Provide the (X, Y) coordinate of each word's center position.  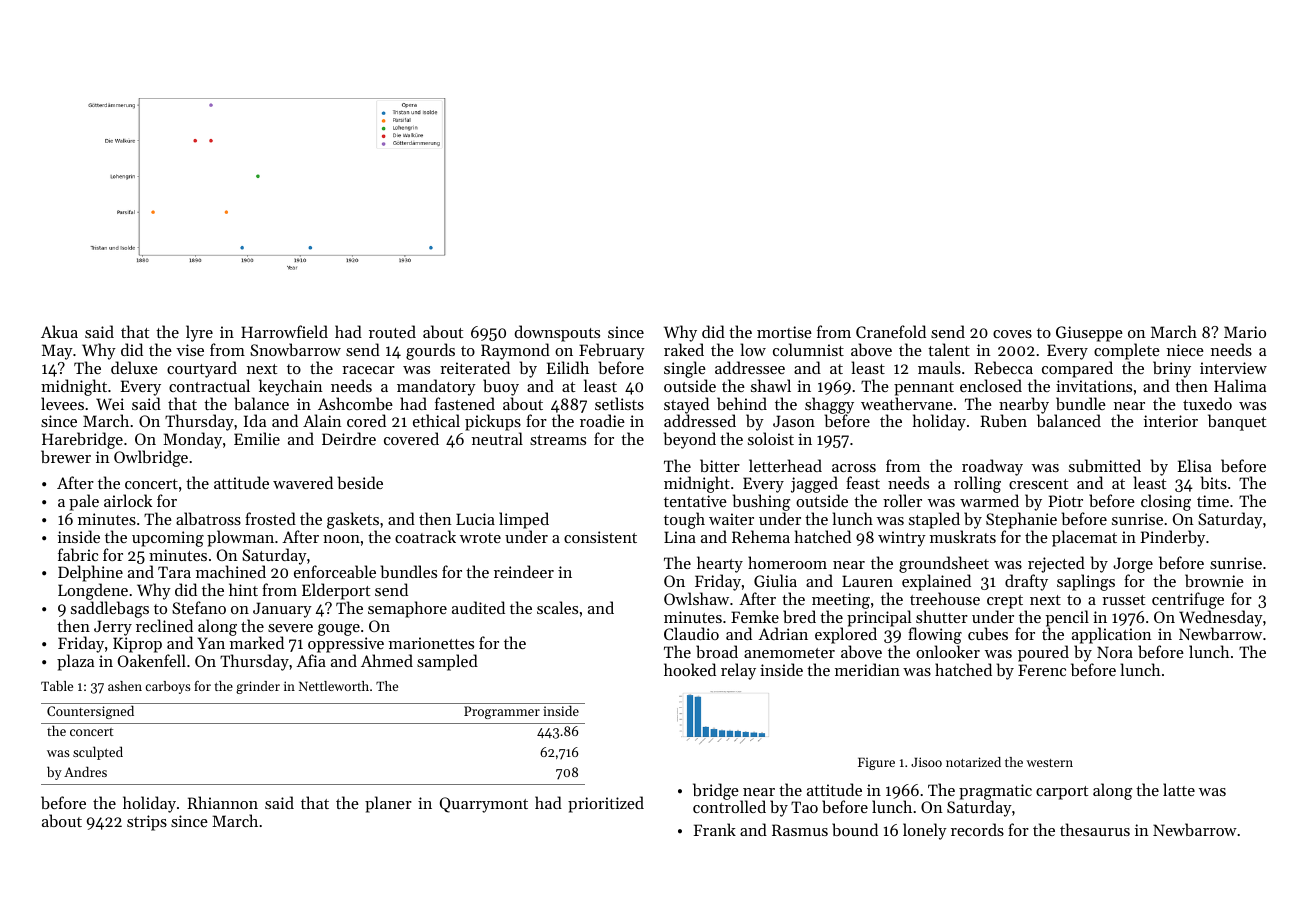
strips (147, 823)
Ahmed (387, 660)
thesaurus (1095, 829)
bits (1213, 482)
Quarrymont (484, 805)
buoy (501, 387)
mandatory (436, 387)
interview (1233, 368)
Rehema (761, 536)
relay (738, 671)
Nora (1115, 652)
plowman (240, 538)
